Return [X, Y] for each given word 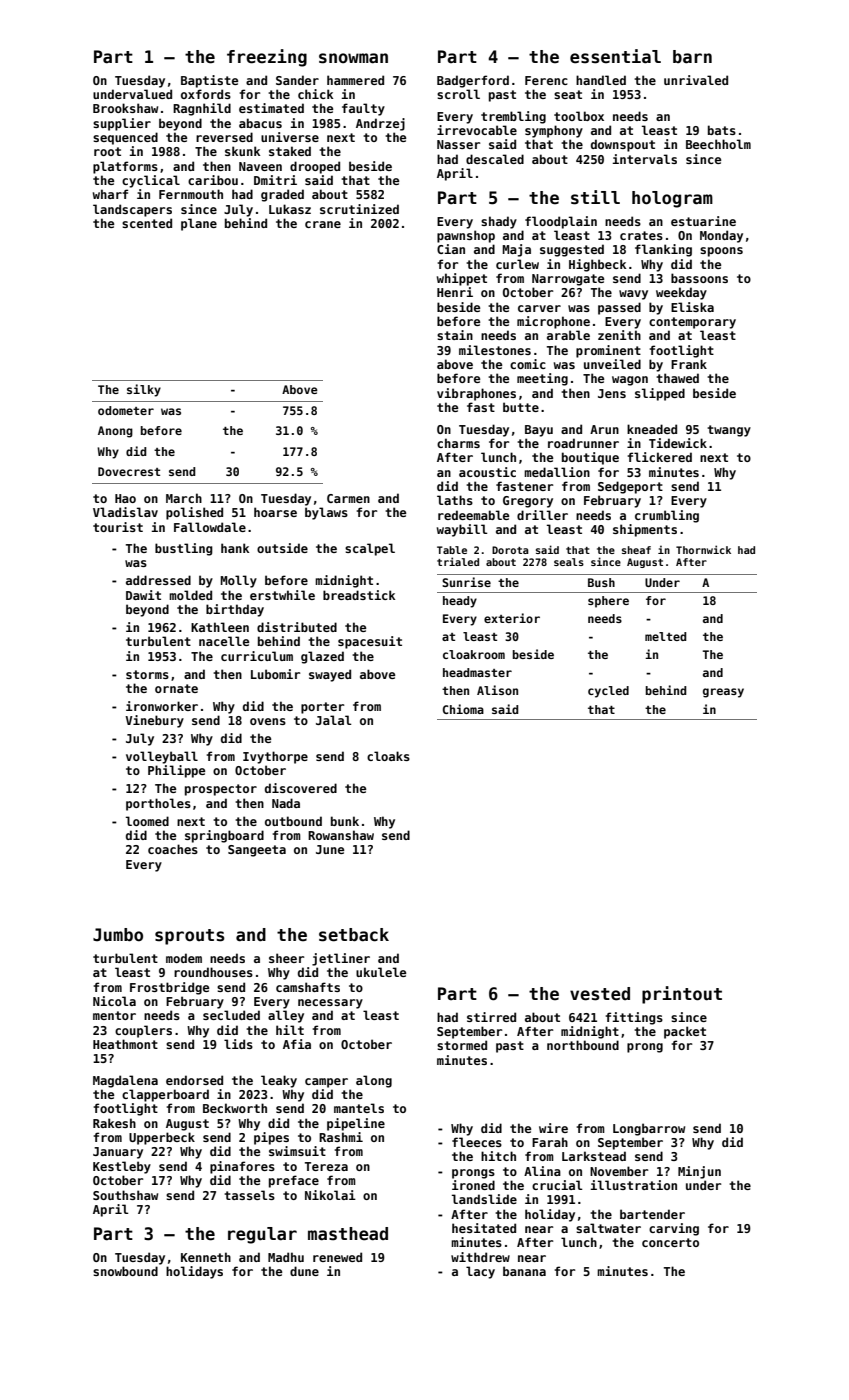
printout [682, 995]
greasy [723, 693]
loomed [147, 821]
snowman [353, 58]
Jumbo [118, 935]
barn [692, 57]
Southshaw [125, 1195]
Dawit [143, 595]
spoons [721, 252]
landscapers [132, 210]
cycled [608, 692]
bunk [345, 821]
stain [455, 335]
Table [452, 550]
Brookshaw [125, 108]
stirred [491, 1017]
